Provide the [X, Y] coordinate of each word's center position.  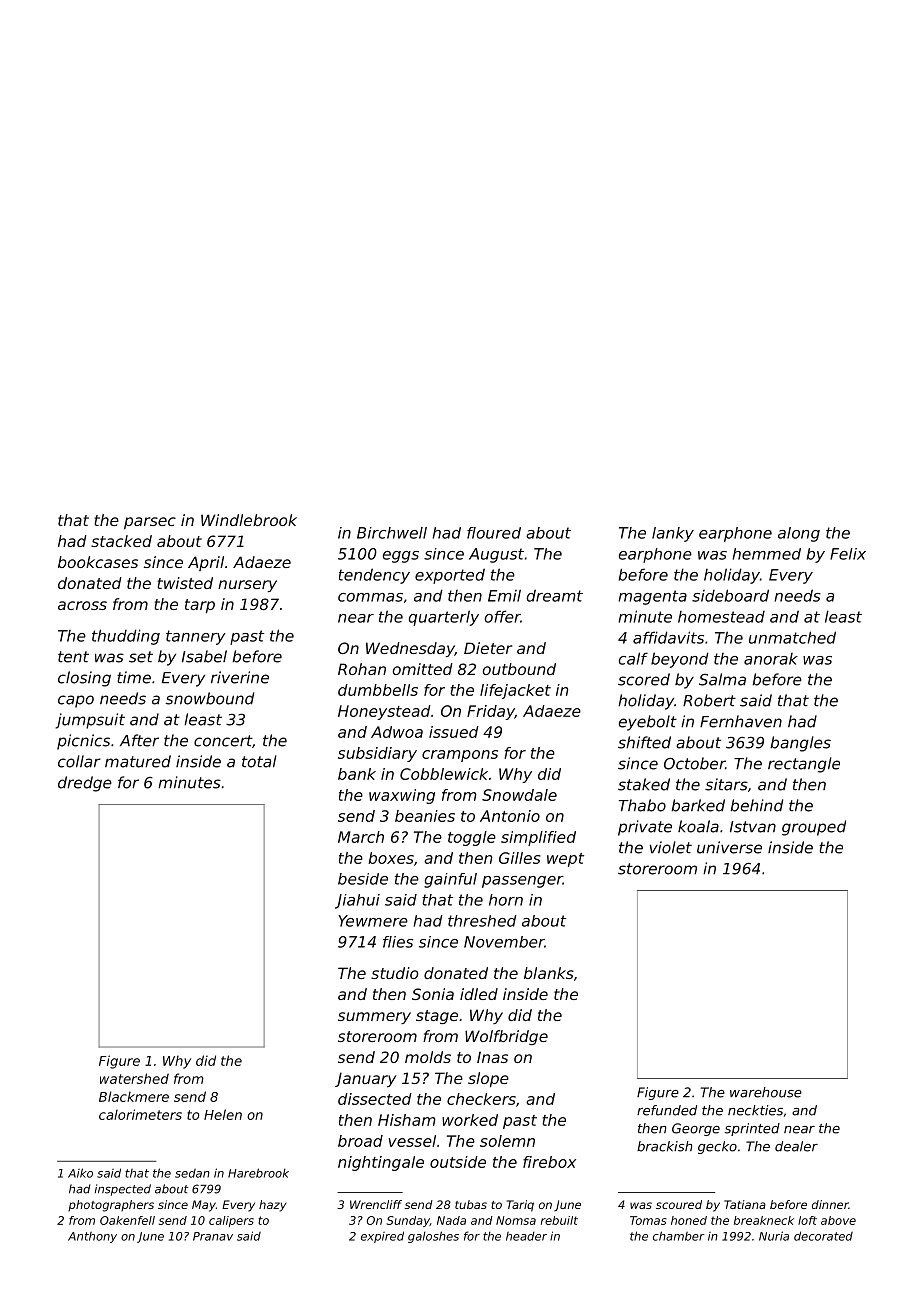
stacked [121, 541]
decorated [823, 1236]
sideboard [730, 595]
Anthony [92, 1237]
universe [729, 847]
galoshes [433, 1237]
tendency [374, 576]
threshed [482, 921]
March [361, 837]
